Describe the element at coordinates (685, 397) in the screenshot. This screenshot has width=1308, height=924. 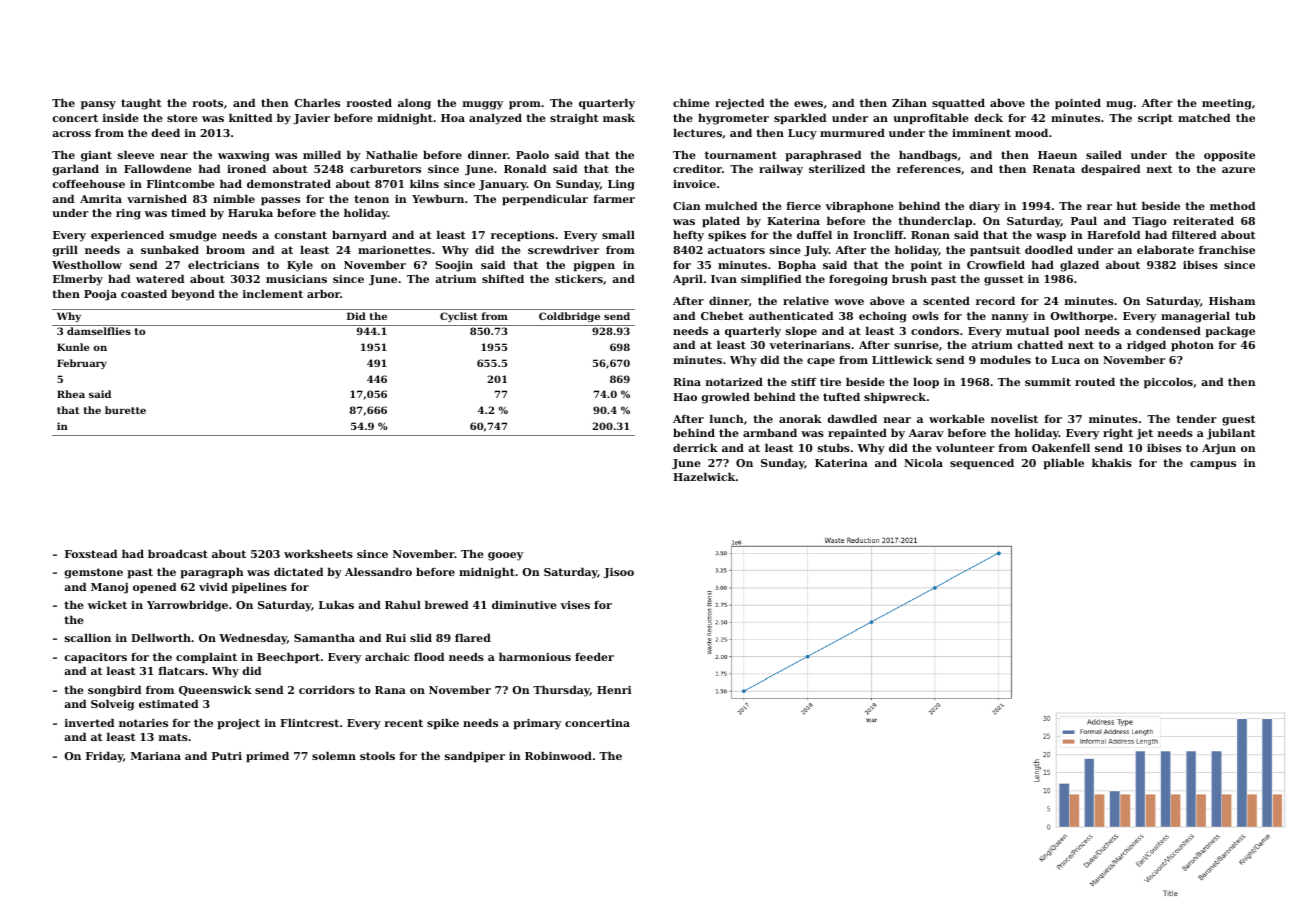
I see `Hao` at that location.
